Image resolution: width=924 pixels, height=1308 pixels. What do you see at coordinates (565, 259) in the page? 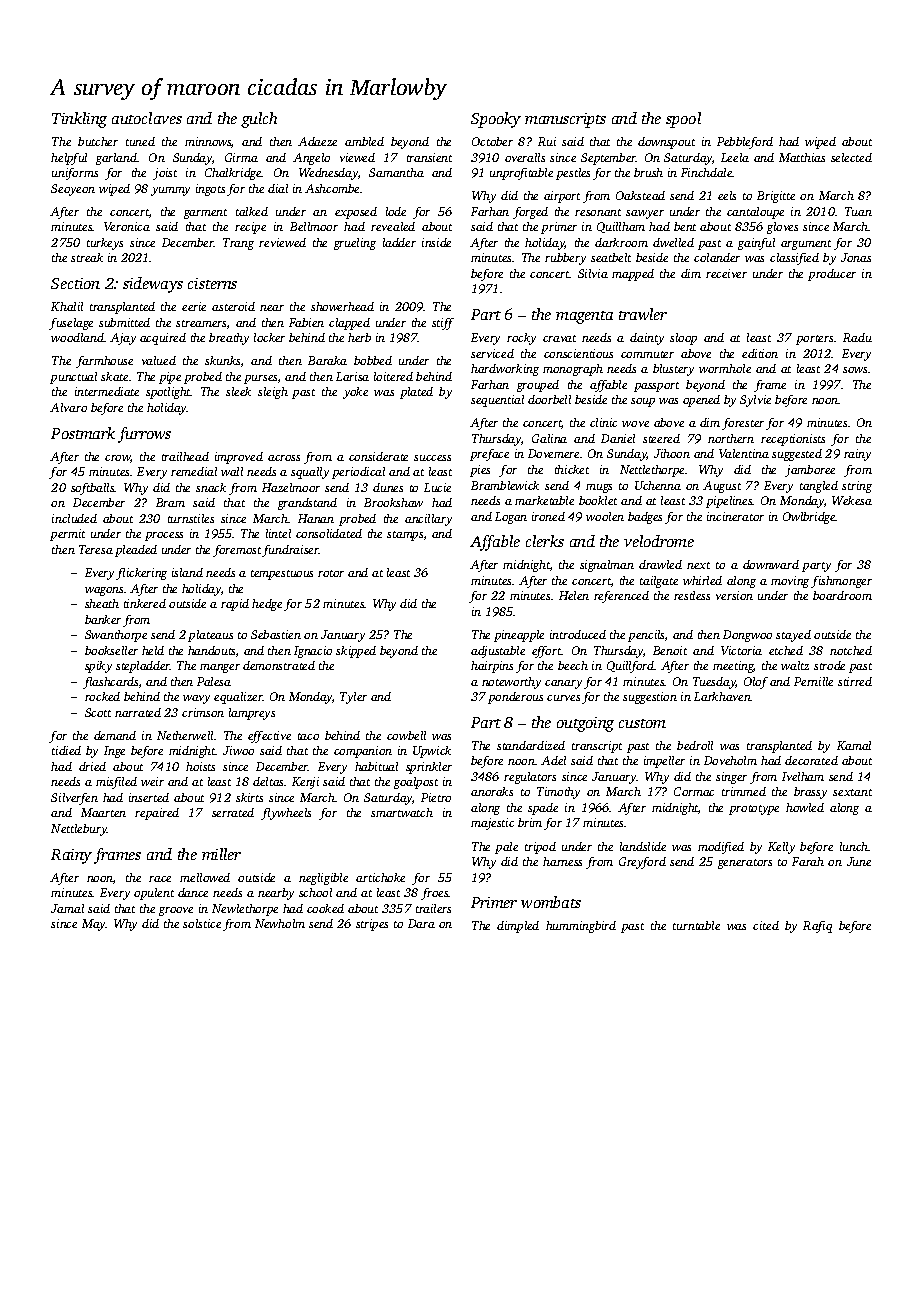
I see `rubbery` at bounding box center [565, 259].
